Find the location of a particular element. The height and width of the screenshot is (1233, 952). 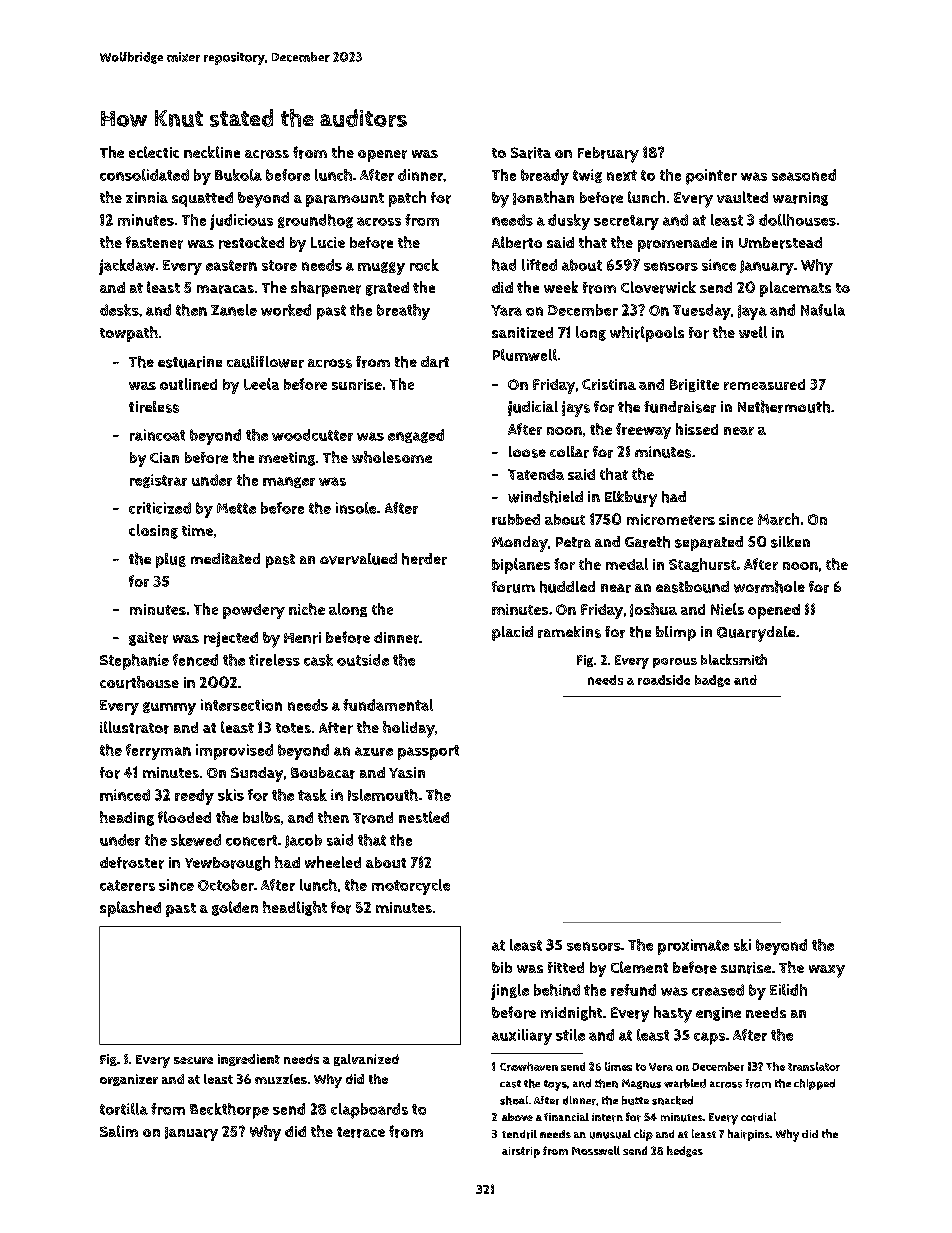

hissed is located at coordinates (697, 429).
